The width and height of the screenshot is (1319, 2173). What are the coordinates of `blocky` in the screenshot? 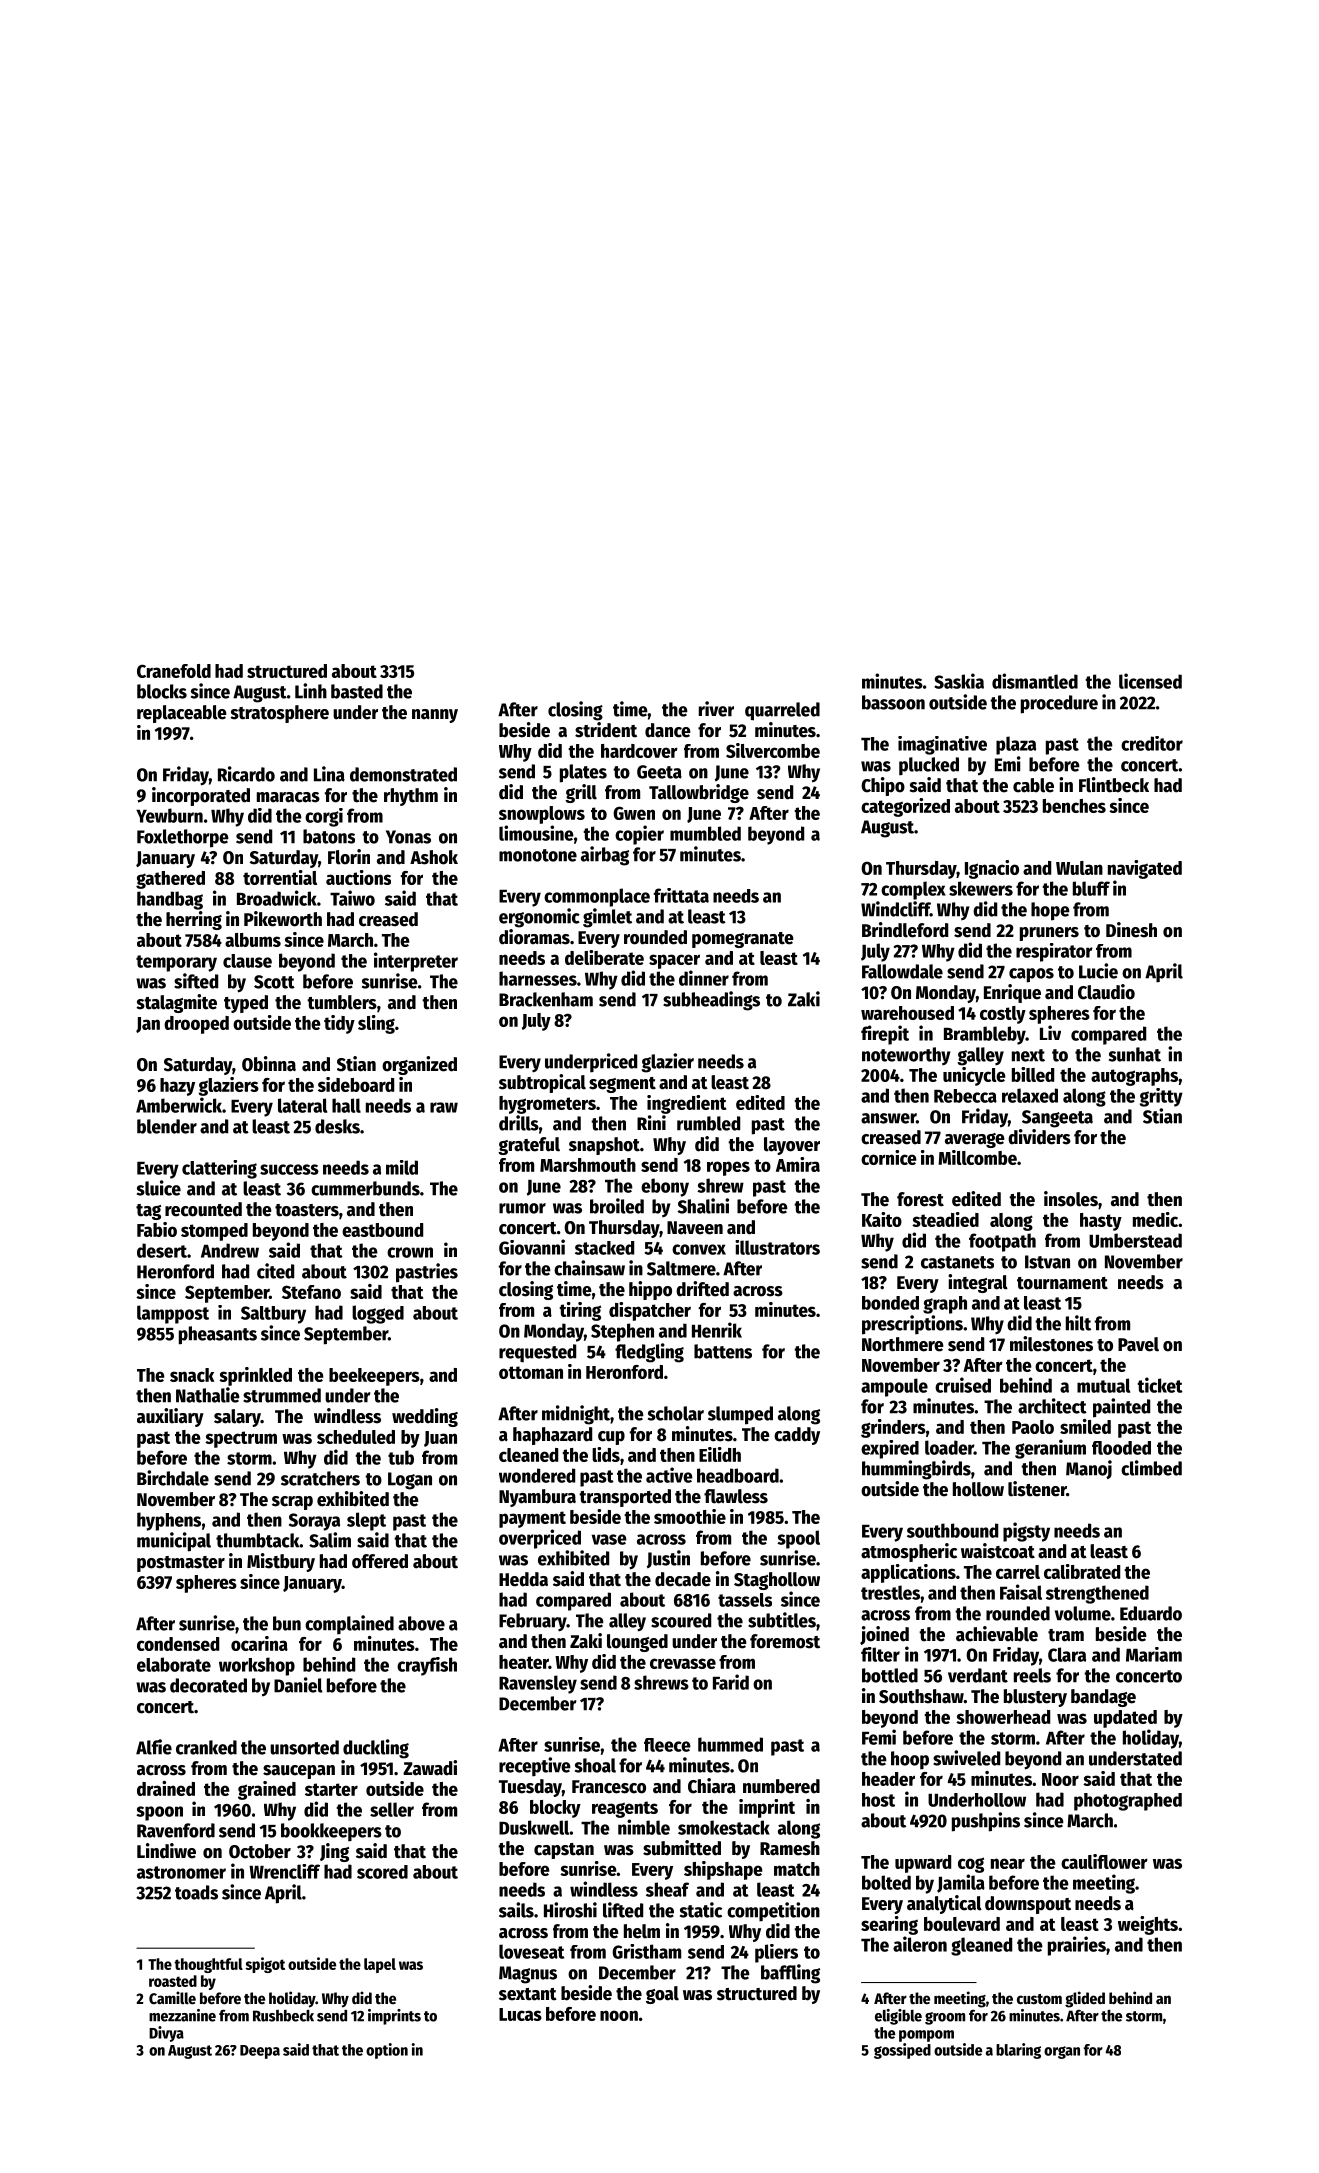 It's located at (555, 1809).
